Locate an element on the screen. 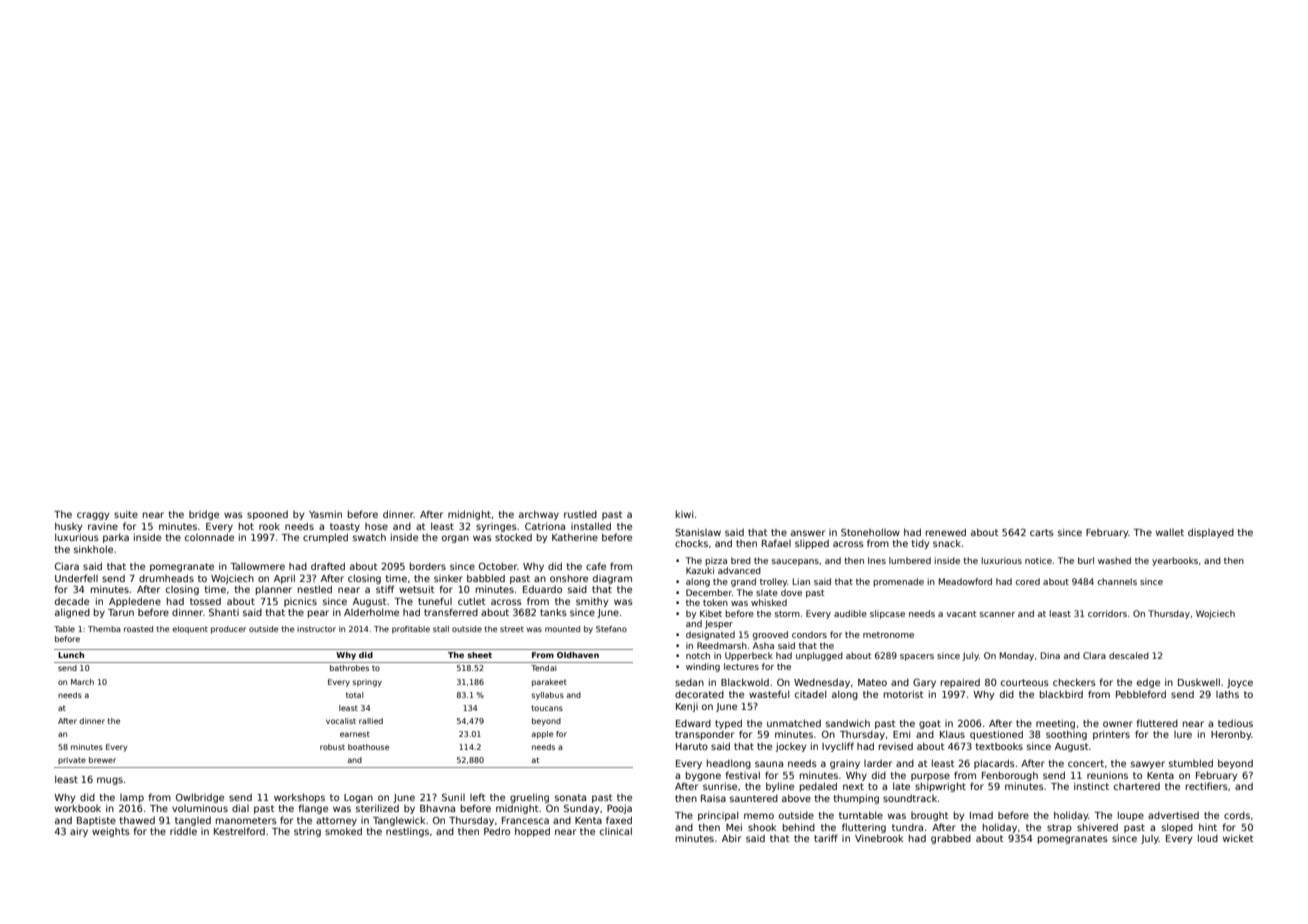  producer is located at coordinates (228, 630).
